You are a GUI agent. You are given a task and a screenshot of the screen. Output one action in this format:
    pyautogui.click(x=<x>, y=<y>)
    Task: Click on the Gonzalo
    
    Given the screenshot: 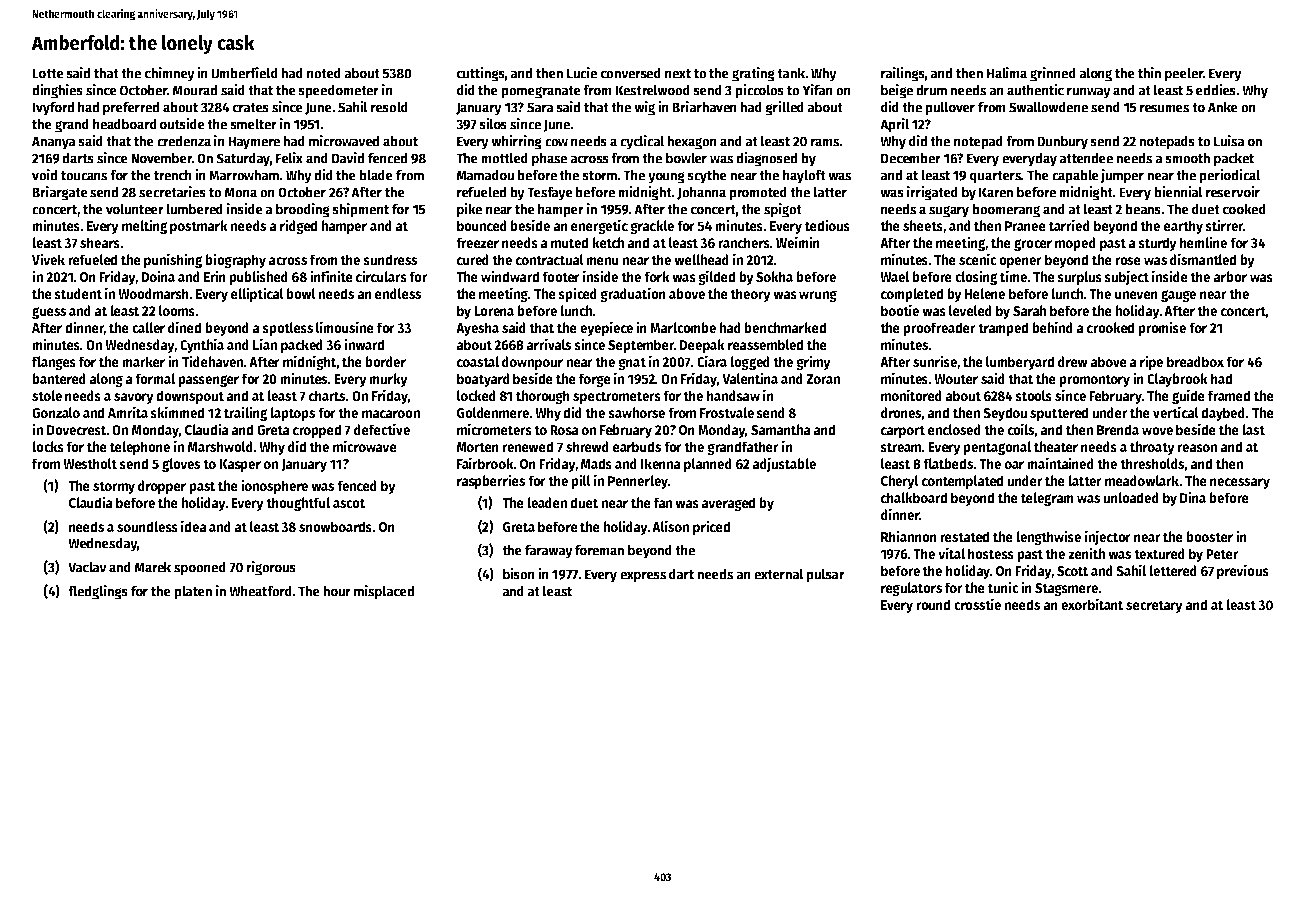 What is the action you would take?
    pyautogui.click(x=56, y=412)
